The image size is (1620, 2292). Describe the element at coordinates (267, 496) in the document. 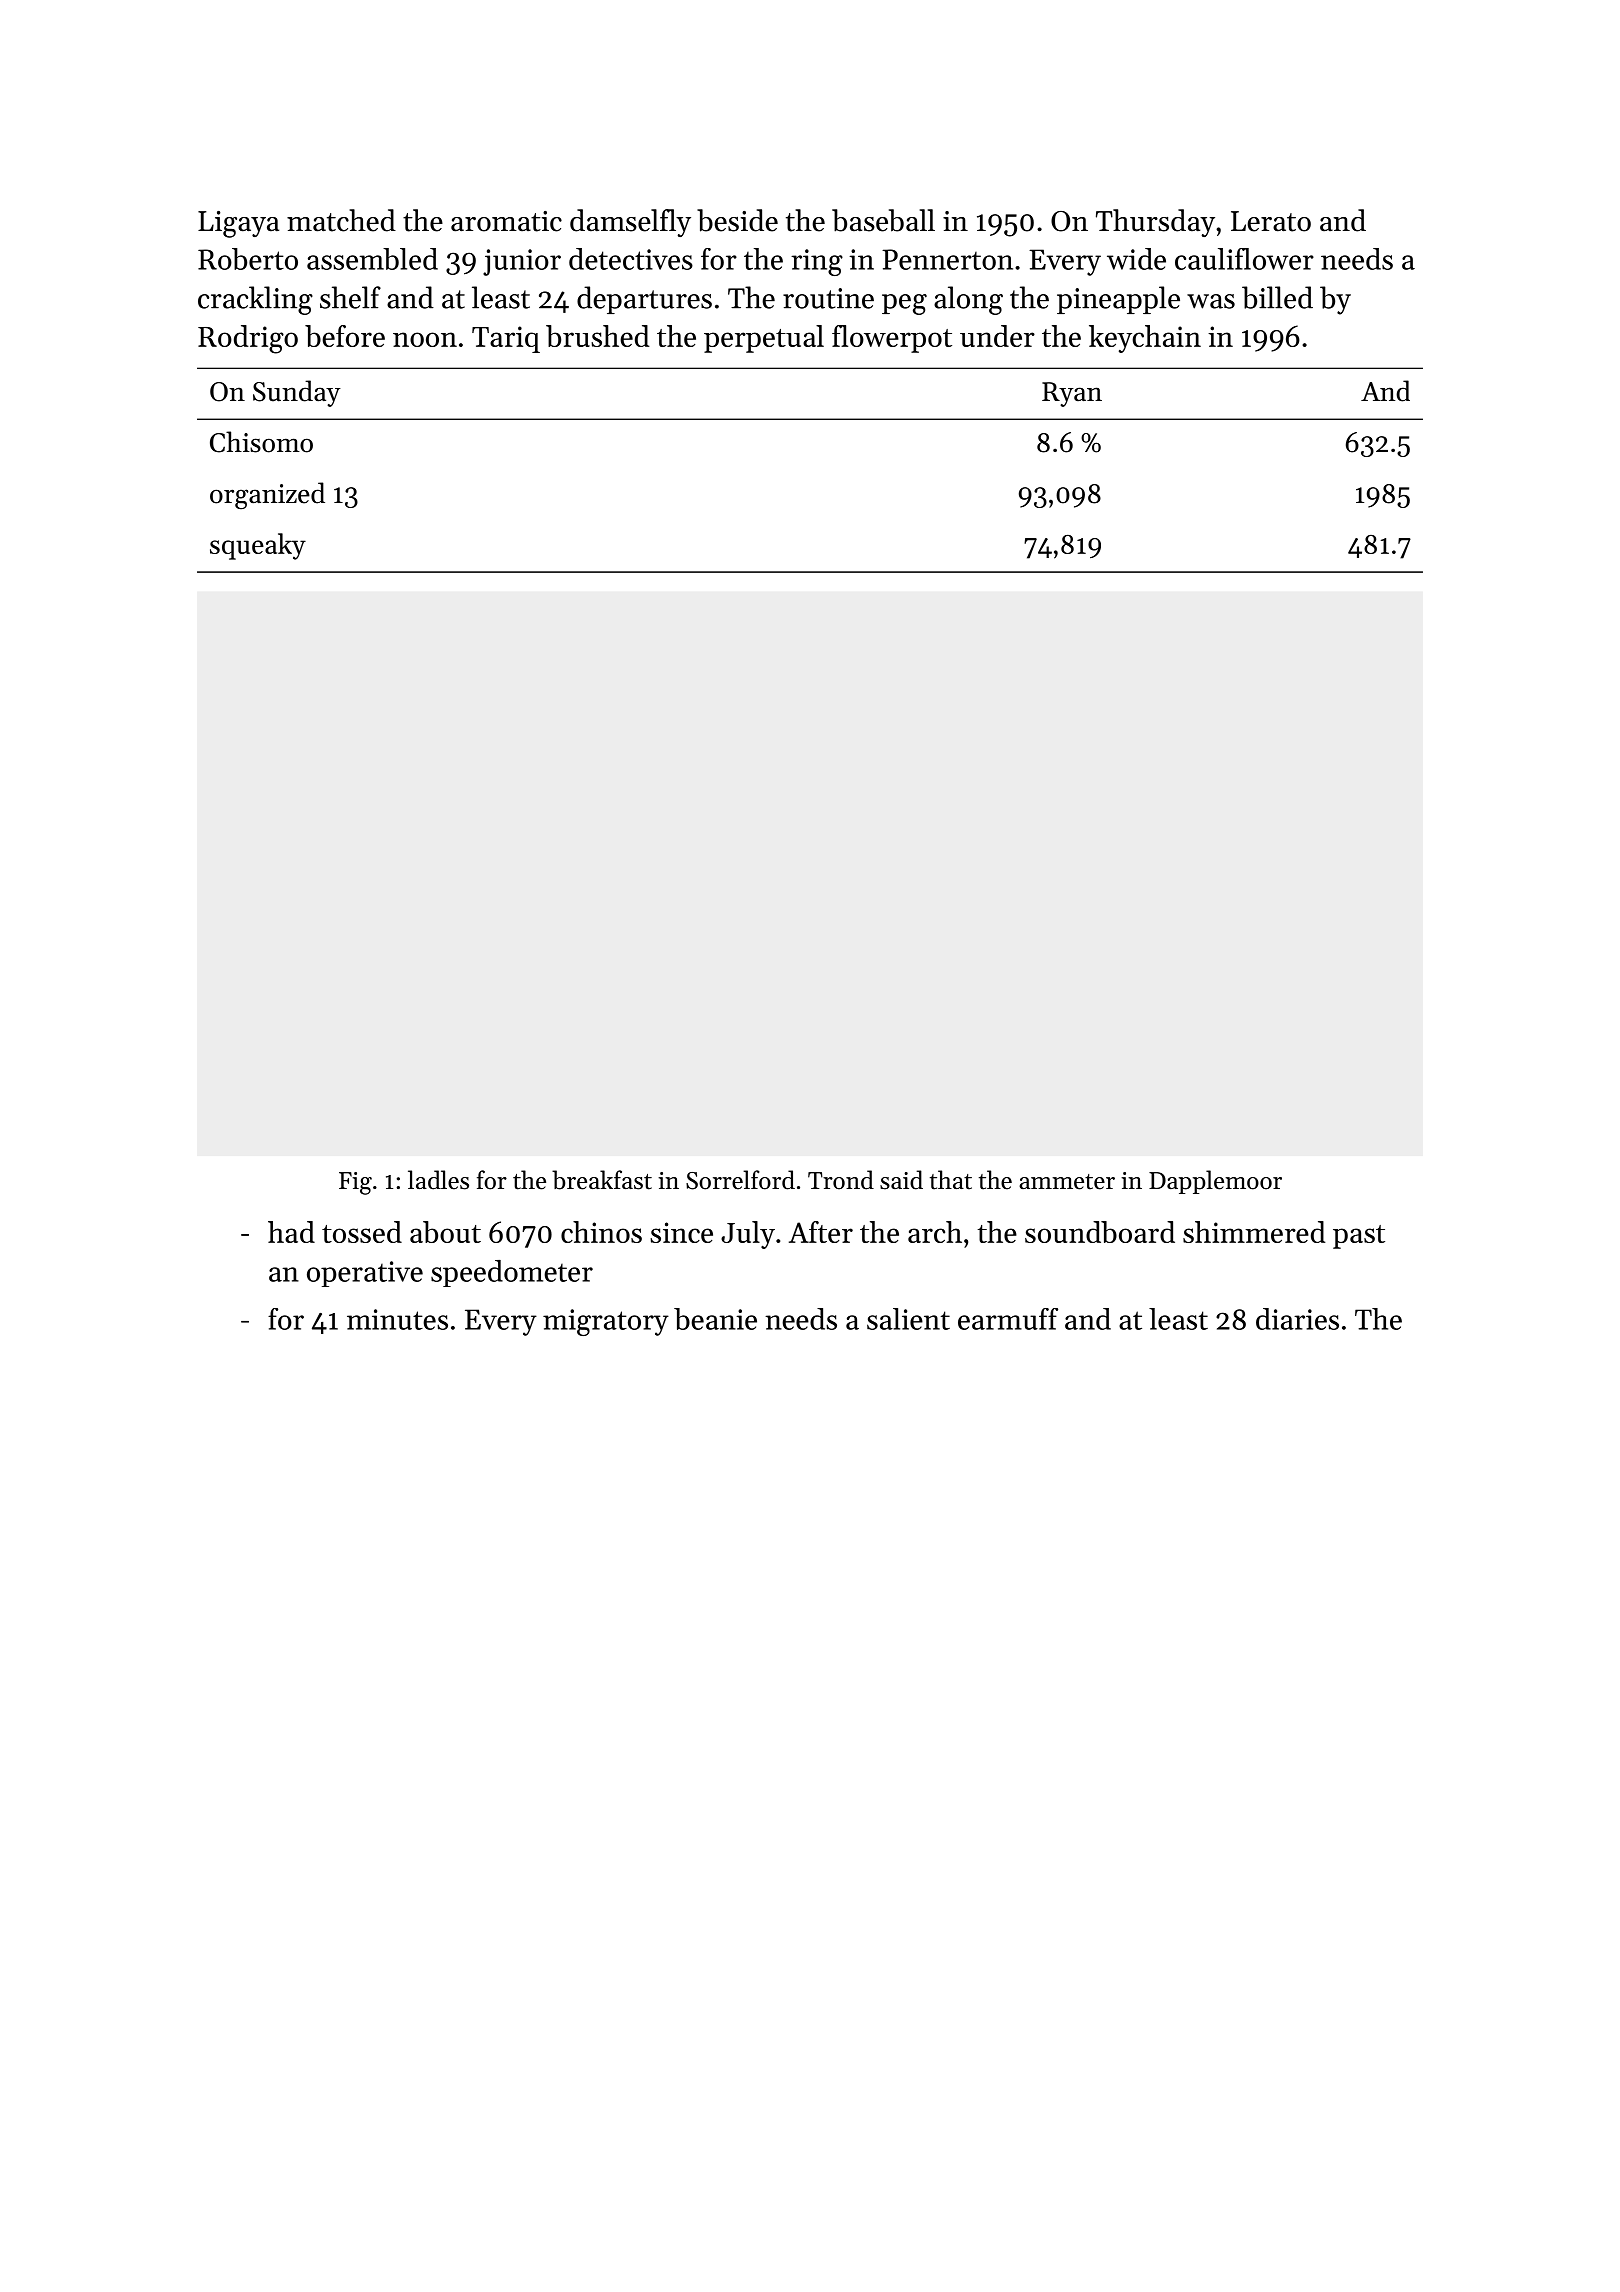

I see `organized` at that location.
